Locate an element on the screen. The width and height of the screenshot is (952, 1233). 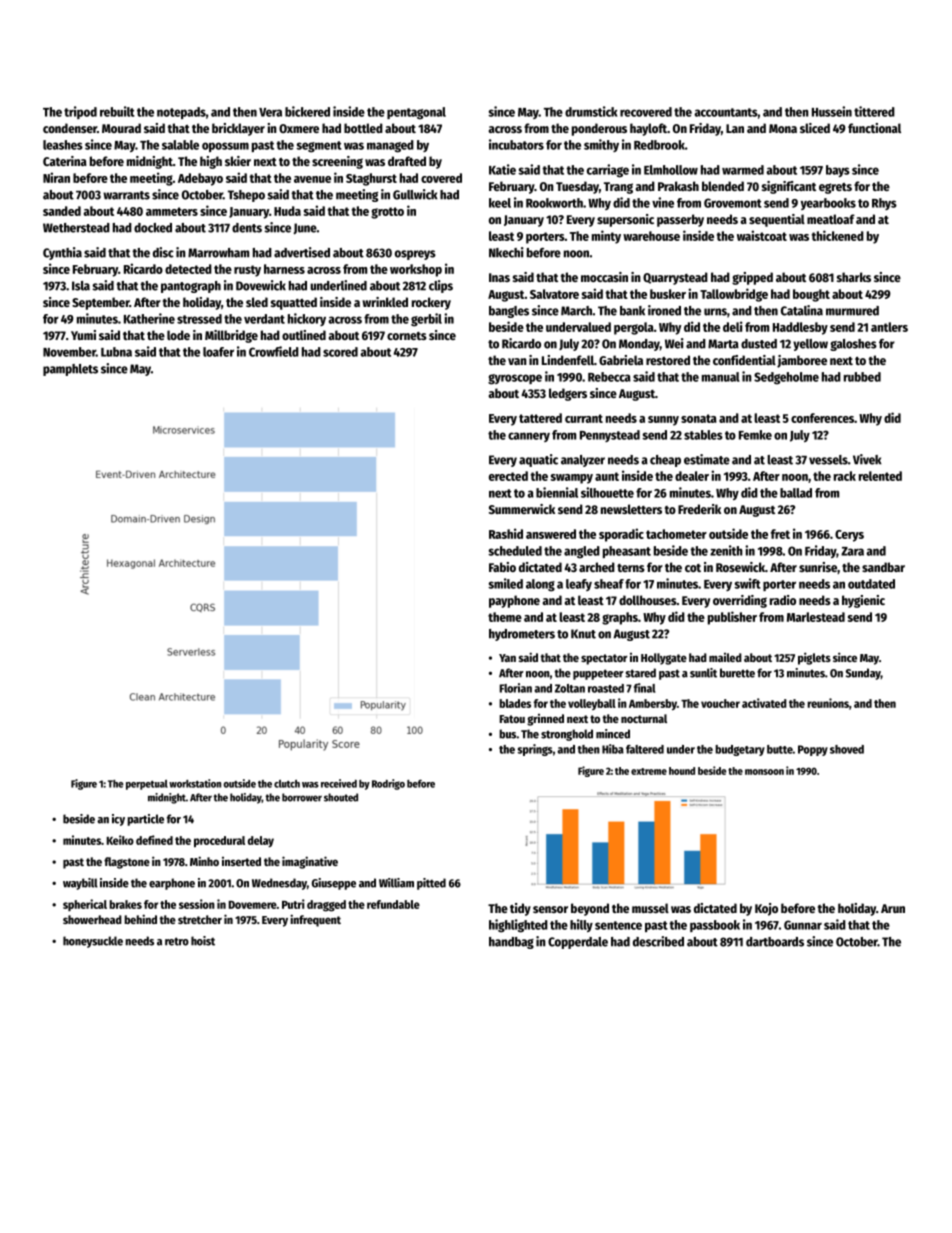
drumstick is located at coordinates (591, 111).
